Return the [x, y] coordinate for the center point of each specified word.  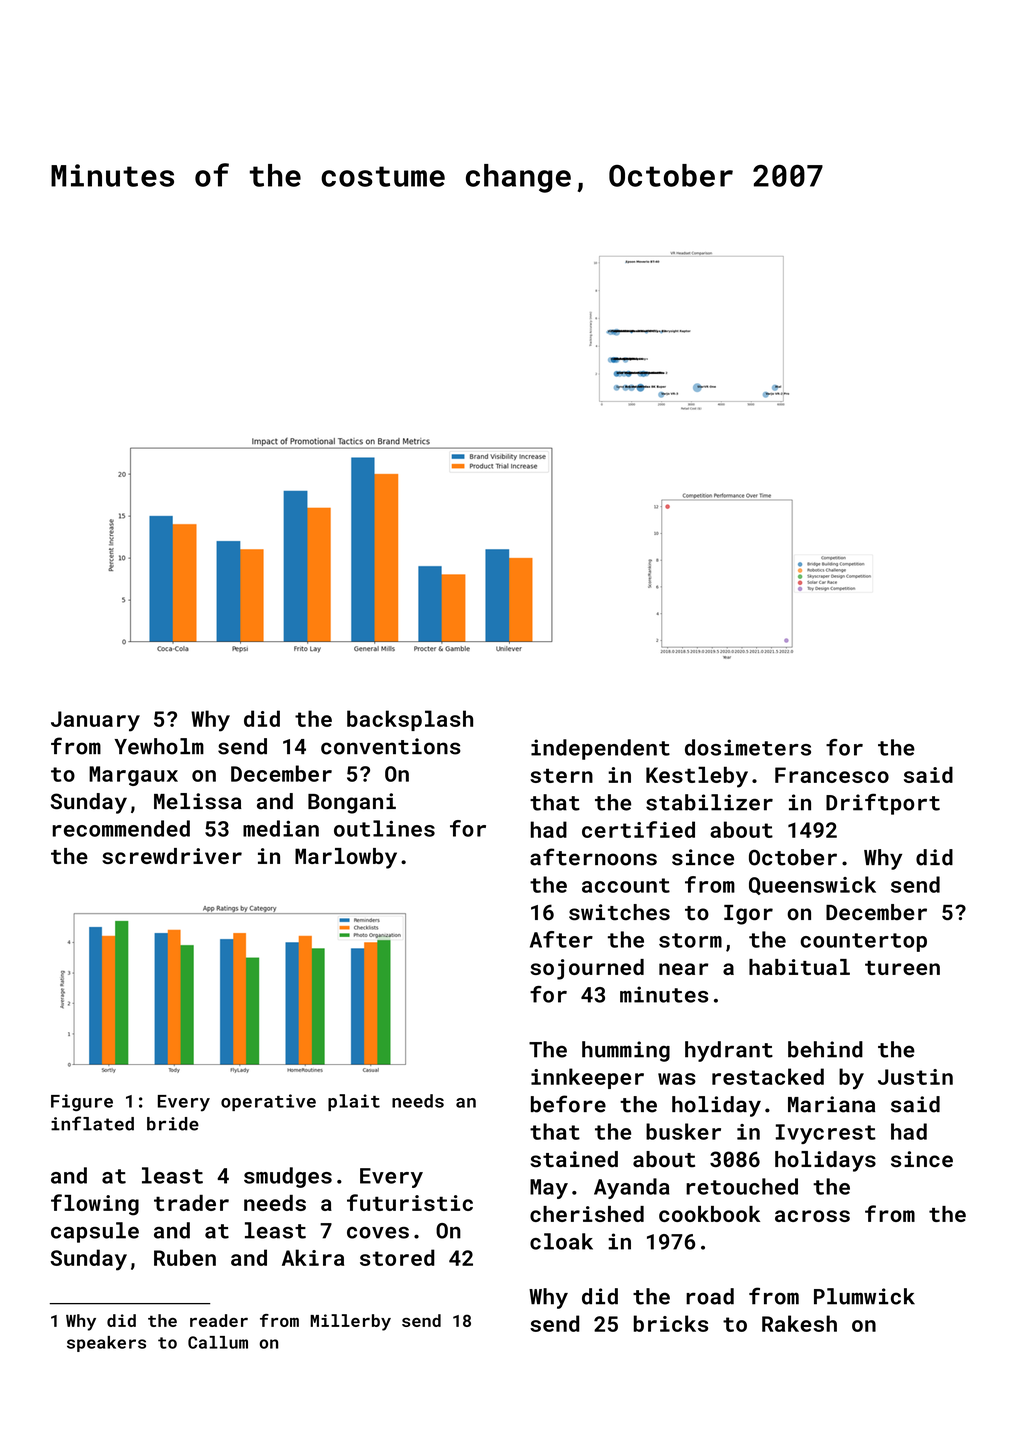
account [626, 885]
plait [354, 1102]
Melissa [198, 801]
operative [268, 1102]
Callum [218, 1342]
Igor [748, 915]
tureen [902, 968]
